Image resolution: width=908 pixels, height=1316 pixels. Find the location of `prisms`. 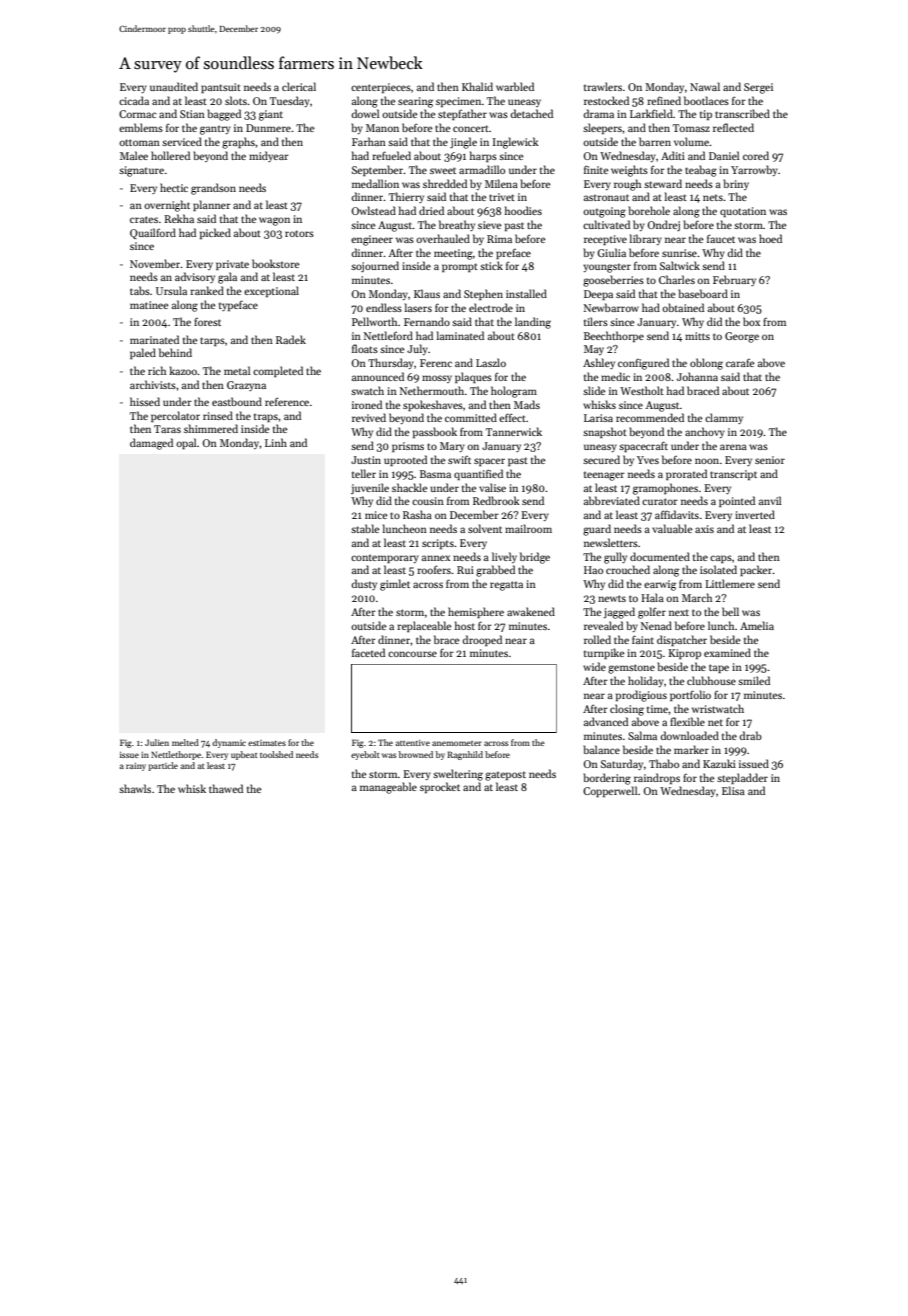

prisms is located at coordinates (408, 447).
